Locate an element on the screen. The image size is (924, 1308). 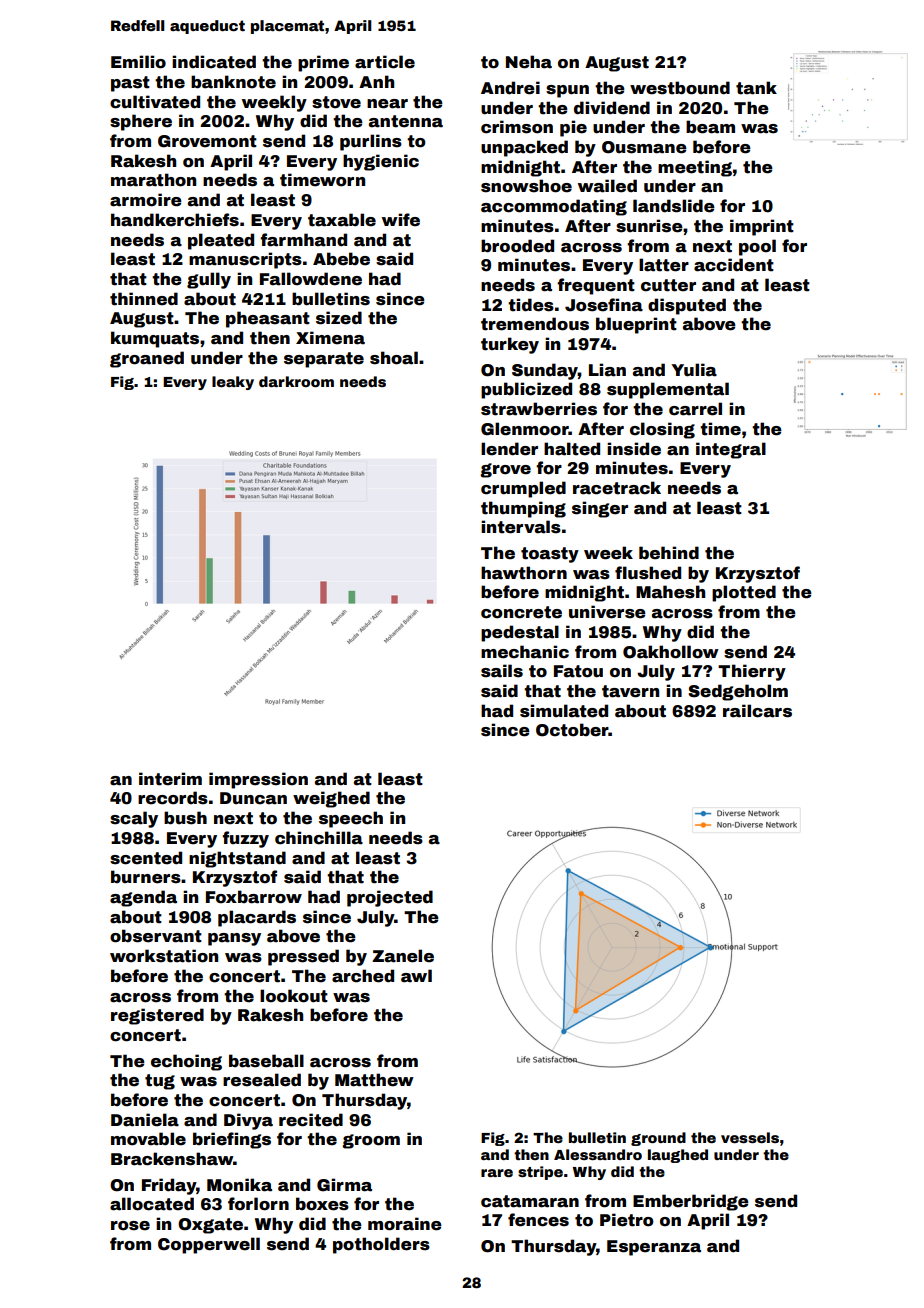
westbound is located at coordinates (680, 88).
